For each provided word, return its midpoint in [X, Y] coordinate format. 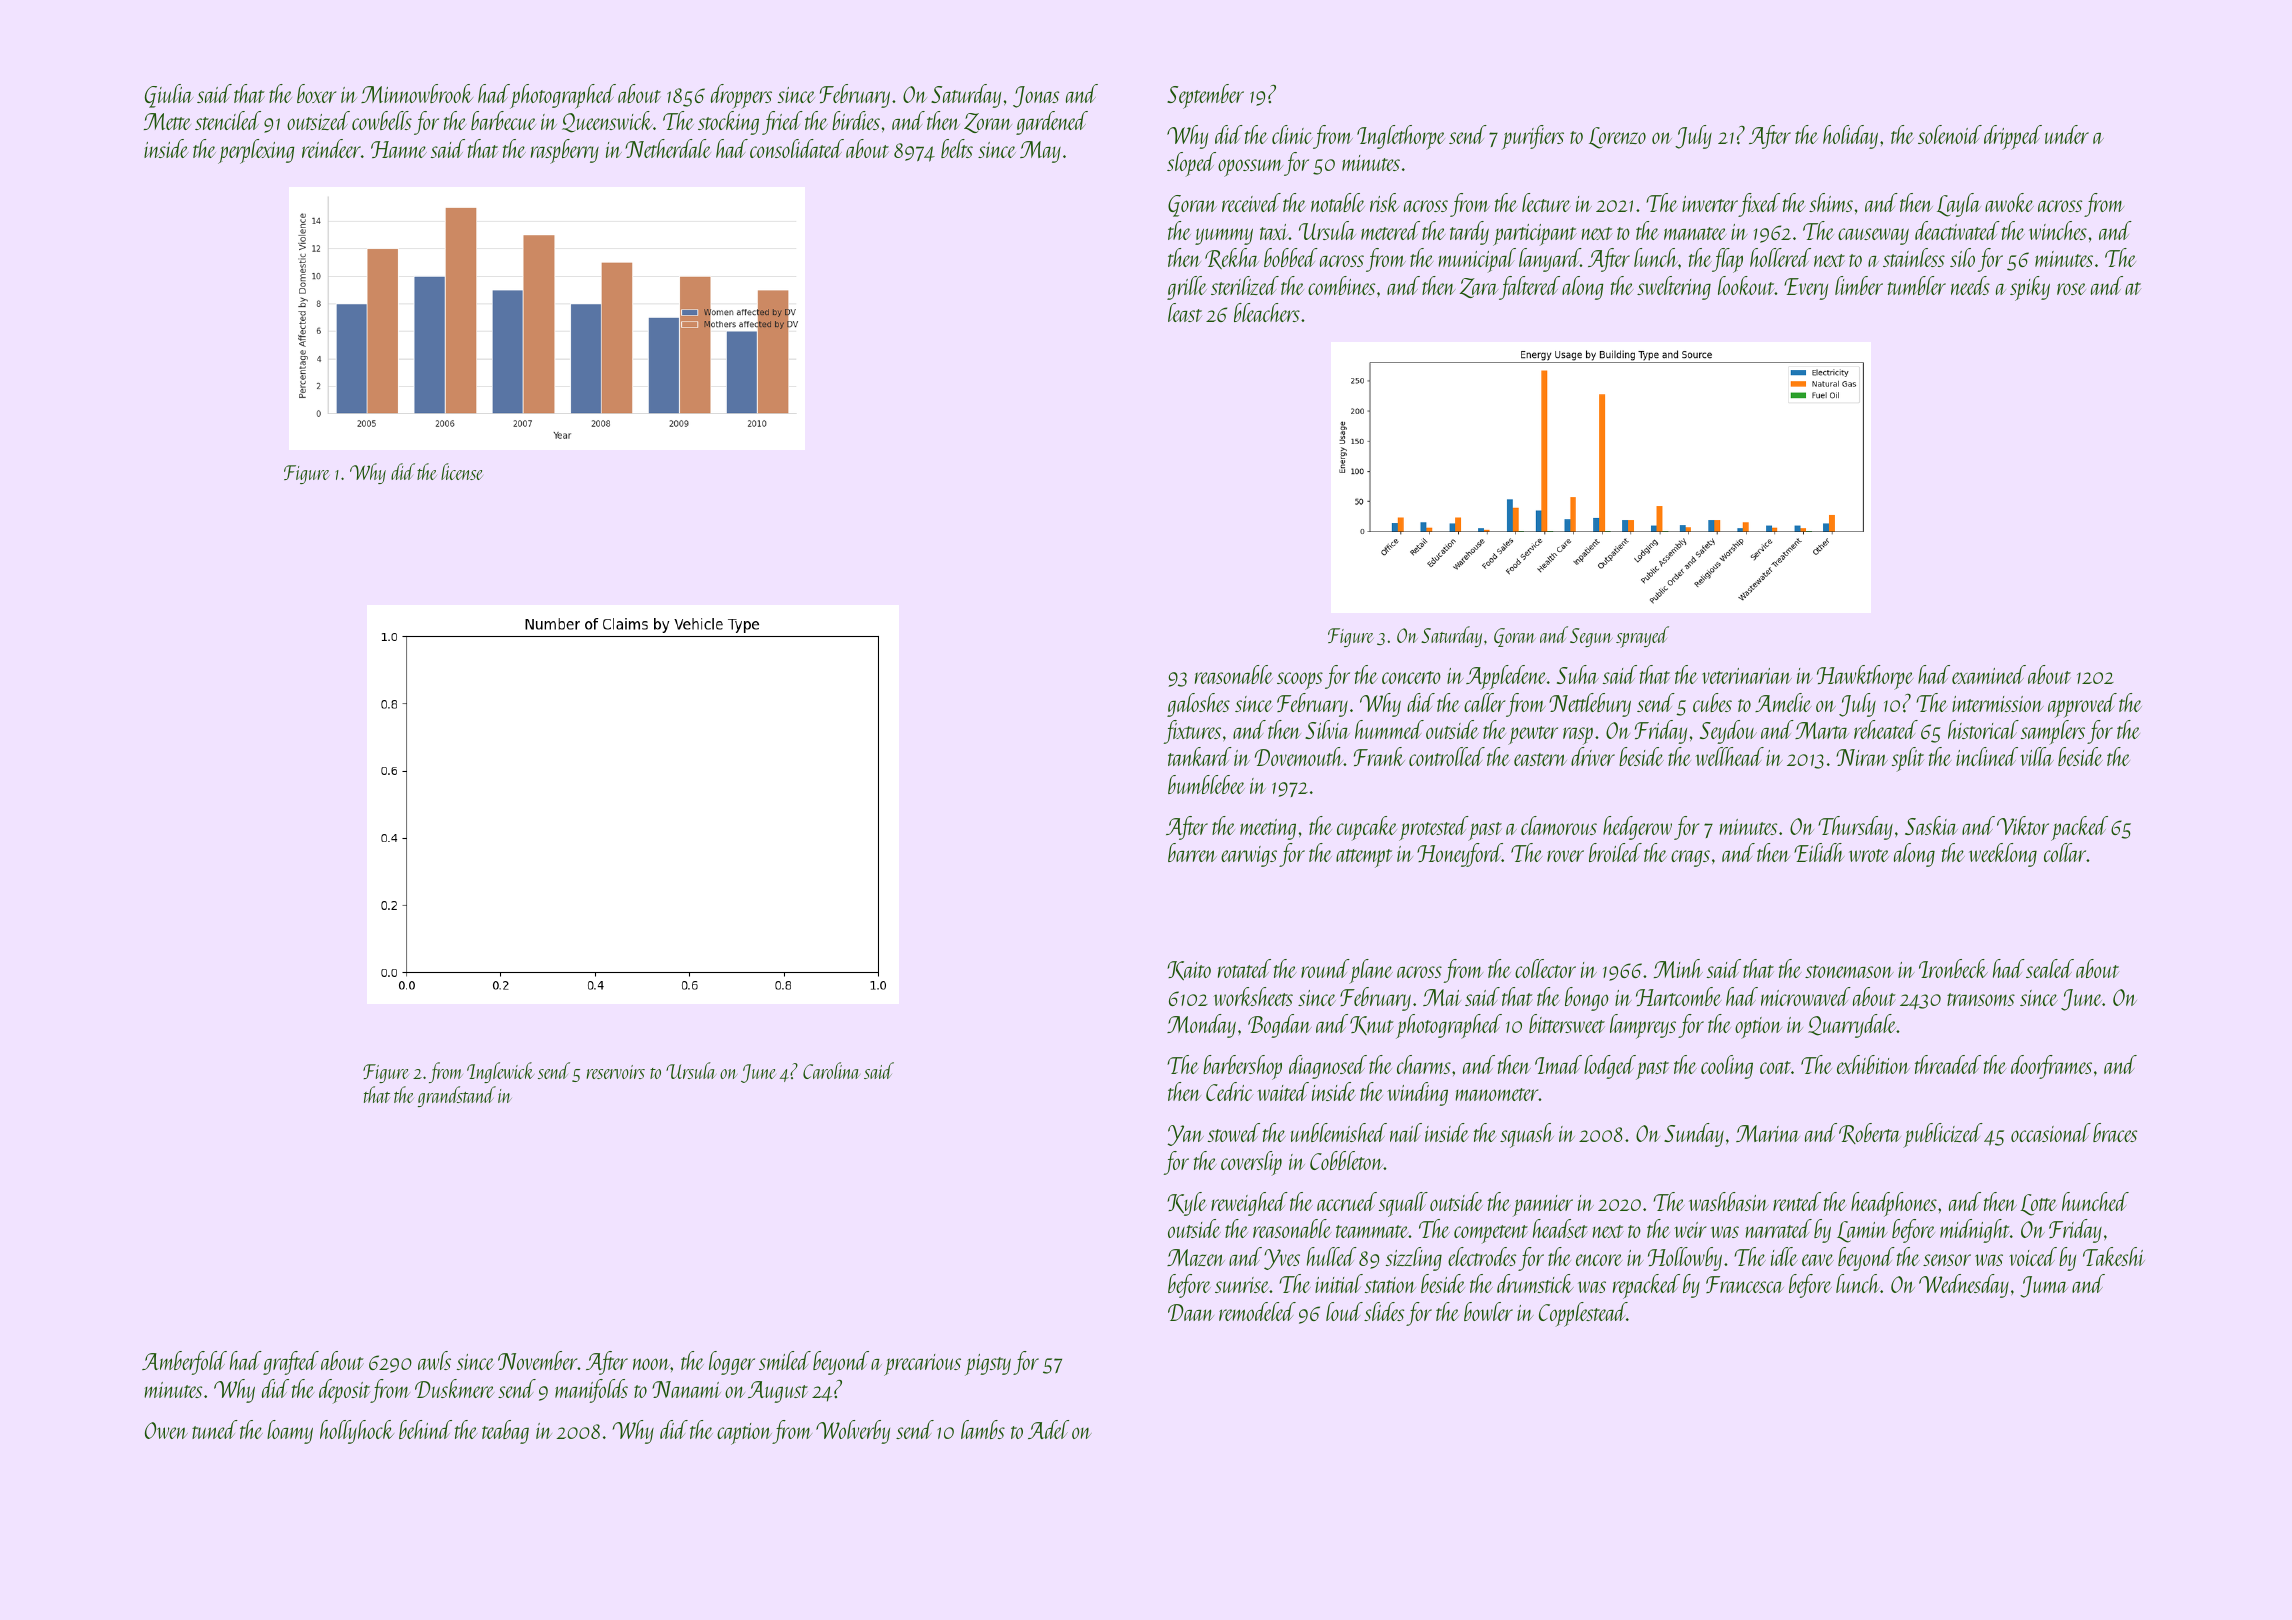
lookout [1746, 285]
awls [434, 1360]
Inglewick [500, 1072]
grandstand [457, 1096]
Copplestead [1583, 1314]
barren [1192, 852]
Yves [1282, 1259]
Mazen [1196, 1257]
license [462, 471]
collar [2065, 852]
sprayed [1642, 637]
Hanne [399, 149]
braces [2115, 1132]
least [1185, 312]
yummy [1224, 236]
